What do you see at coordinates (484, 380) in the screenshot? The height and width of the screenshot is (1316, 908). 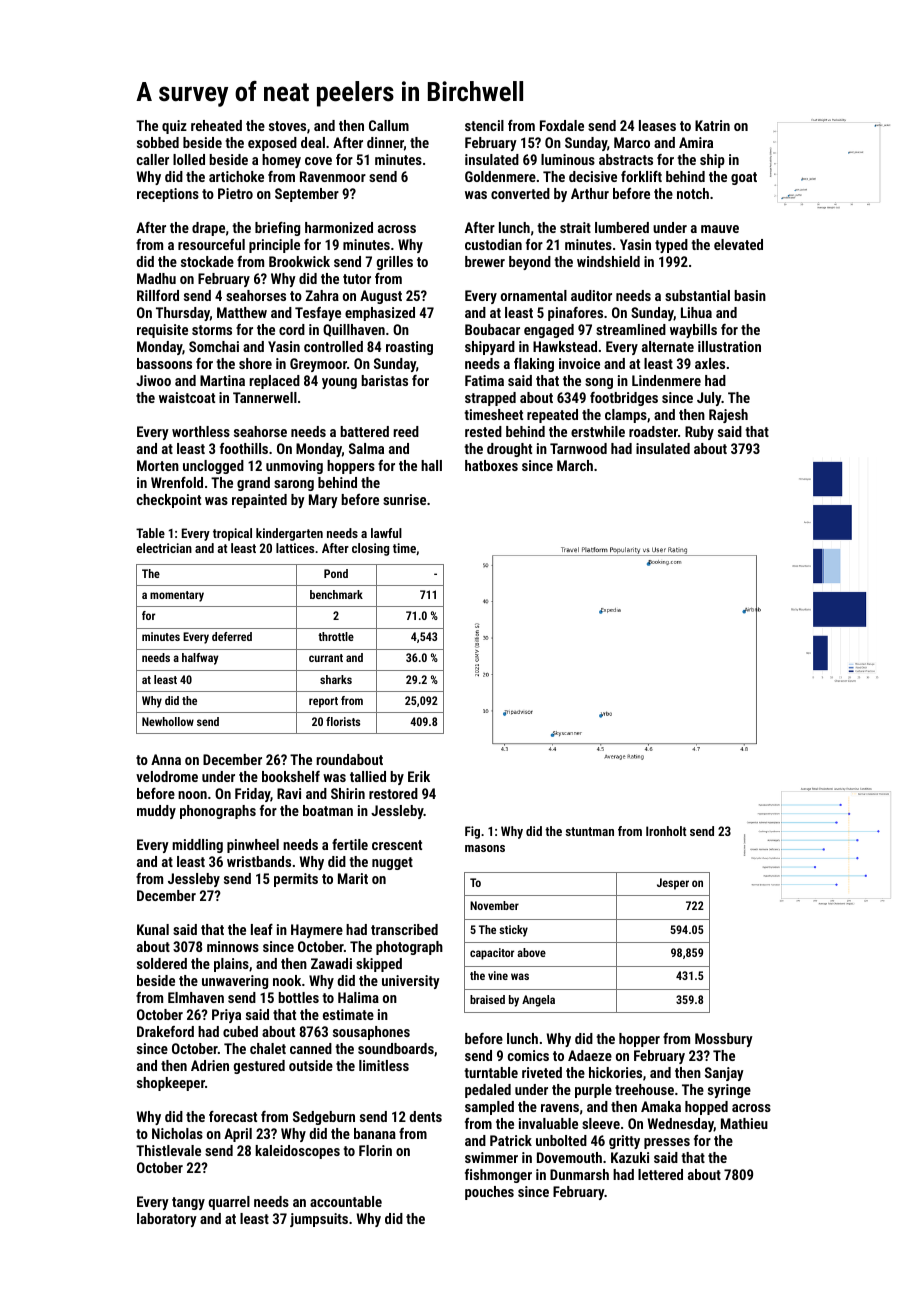 I see `Fatima` at bounding box center [484, 380].
